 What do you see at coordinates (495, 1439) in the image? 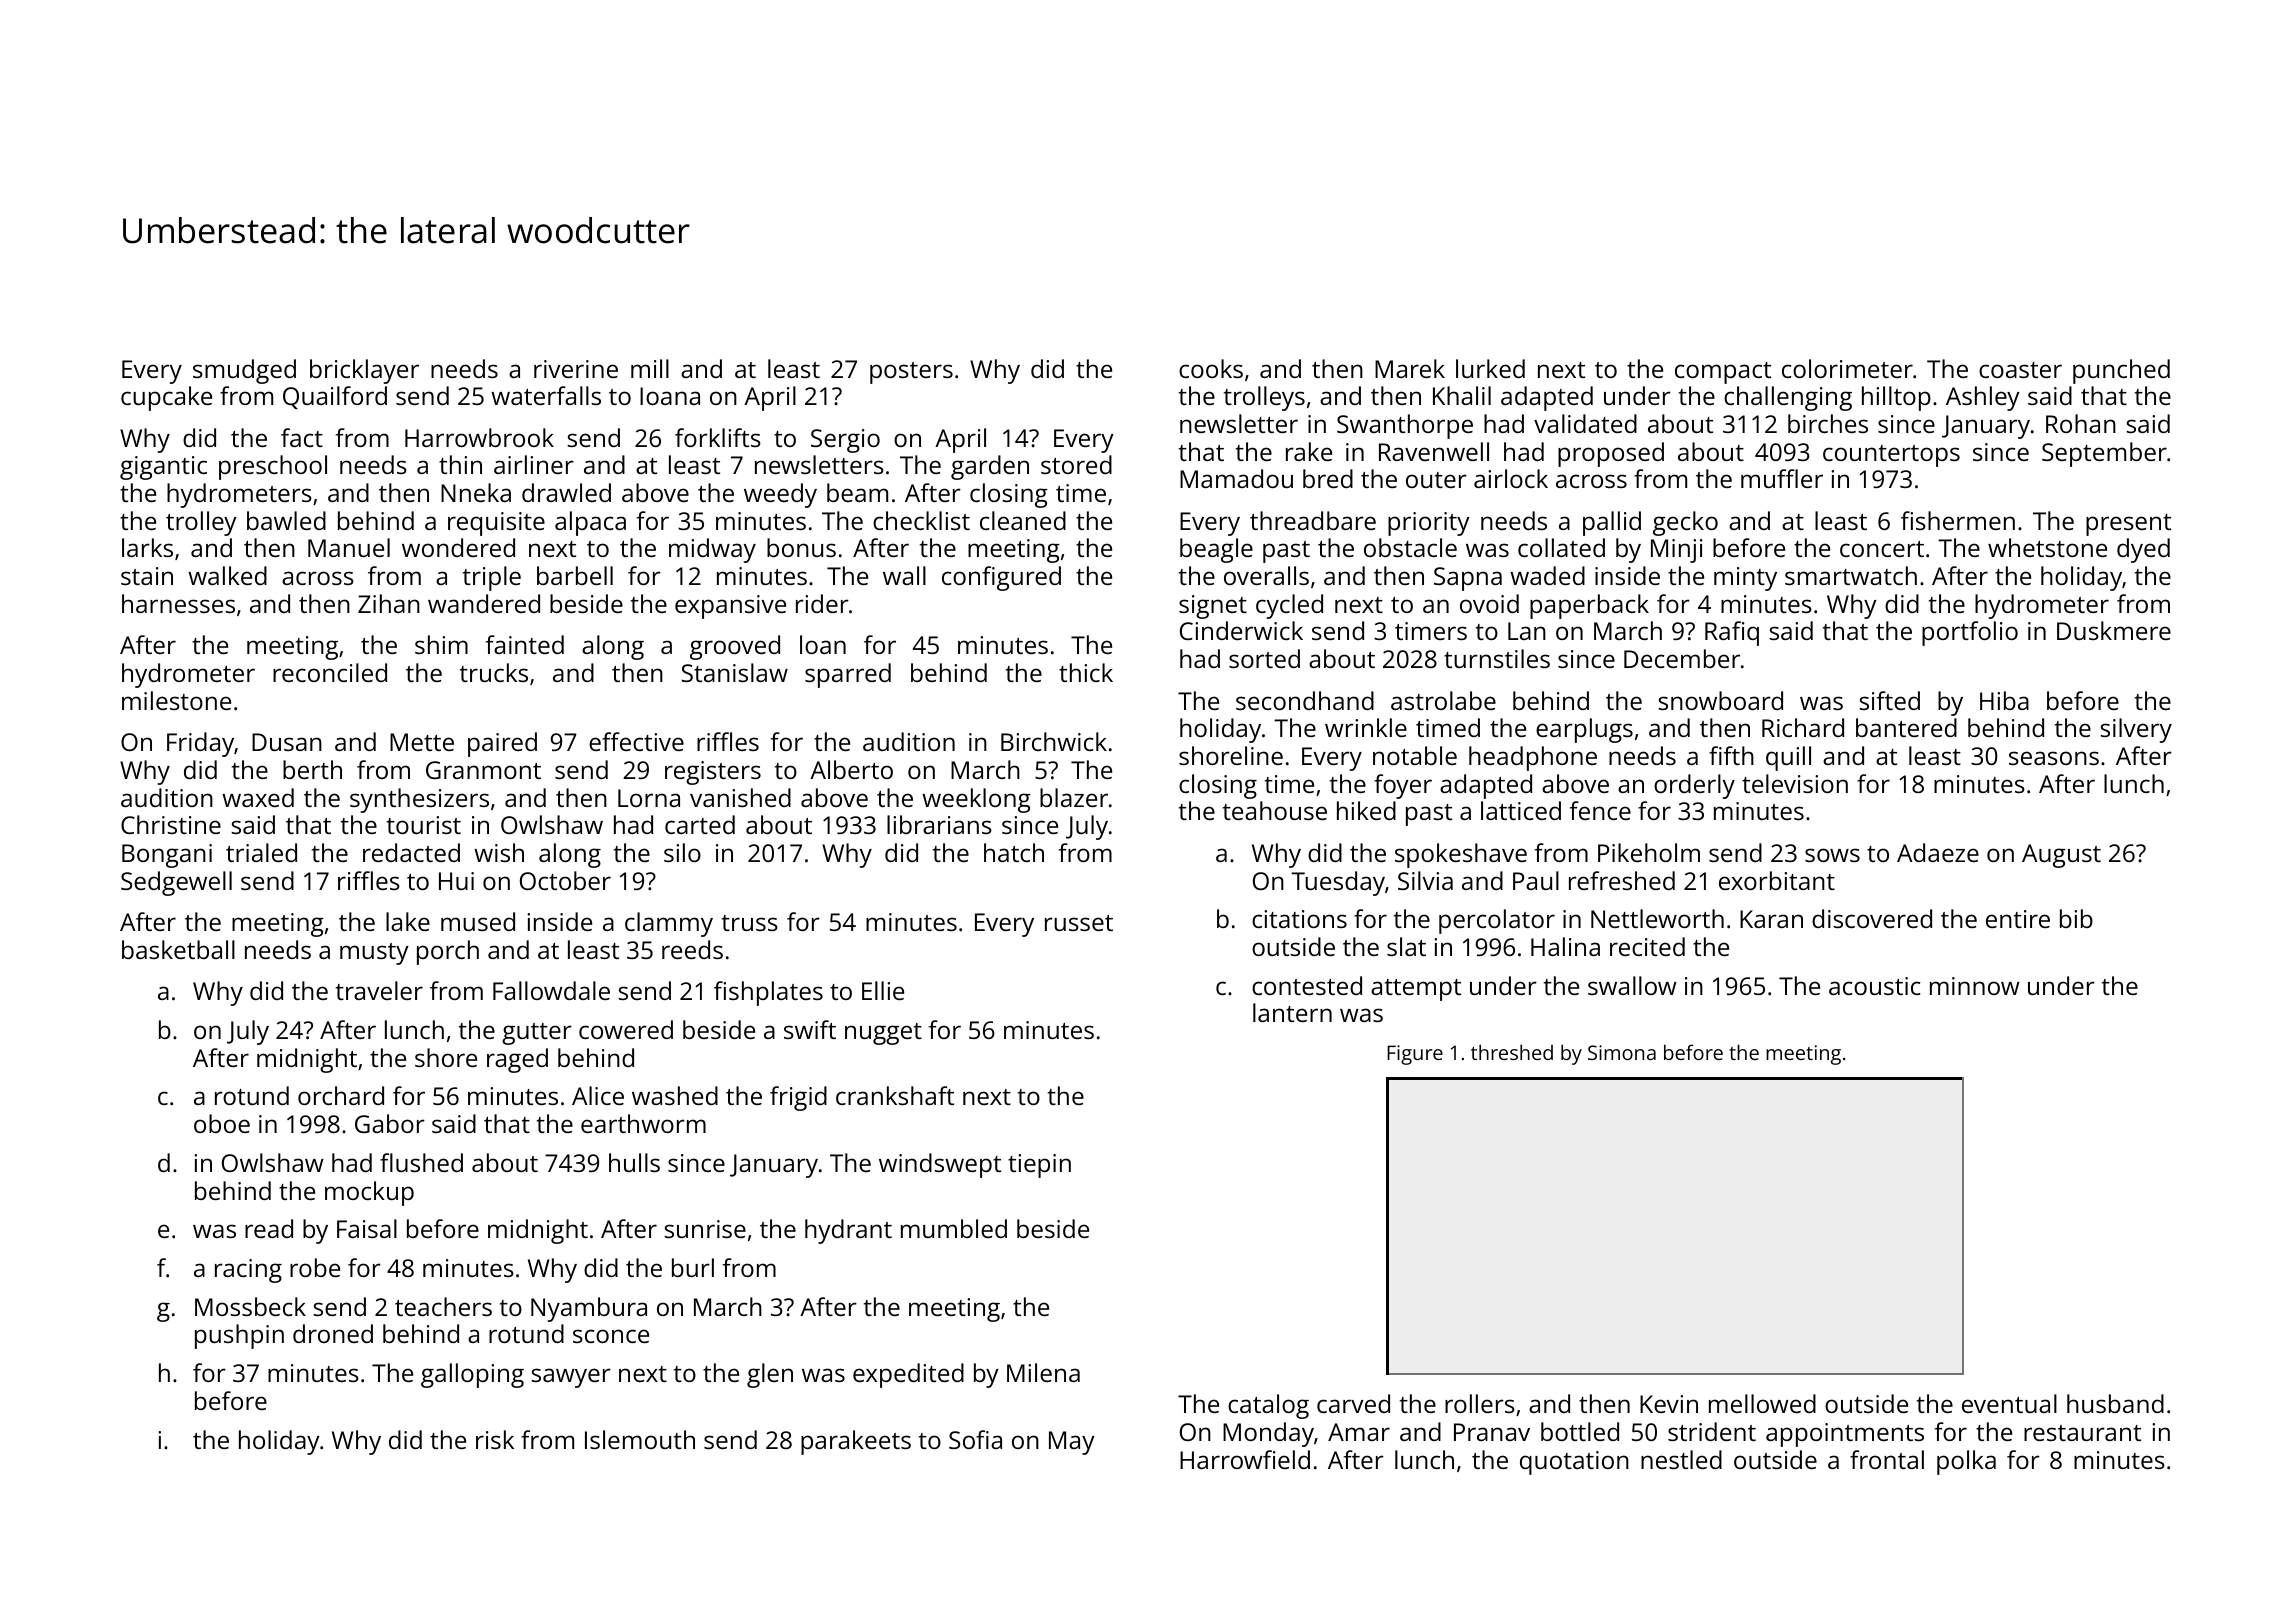
I see `risk` at bounding box center [495, 1439].
